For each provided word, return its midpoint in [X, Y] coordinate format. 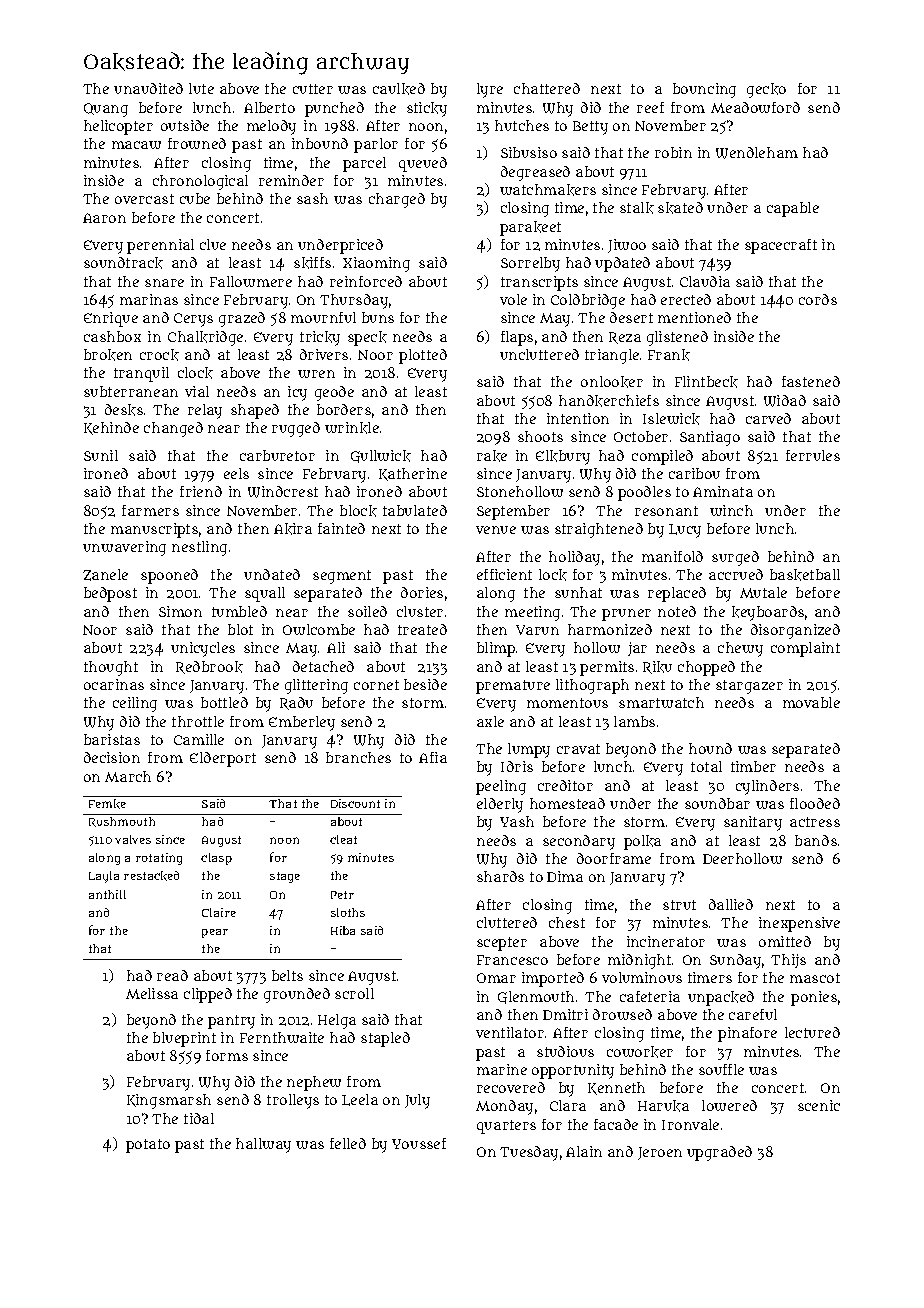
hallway [263, 1145]
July [417, 1101]
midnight [639, 961]
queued [423, 164]
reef [650, 107]
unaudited [148, 88]
